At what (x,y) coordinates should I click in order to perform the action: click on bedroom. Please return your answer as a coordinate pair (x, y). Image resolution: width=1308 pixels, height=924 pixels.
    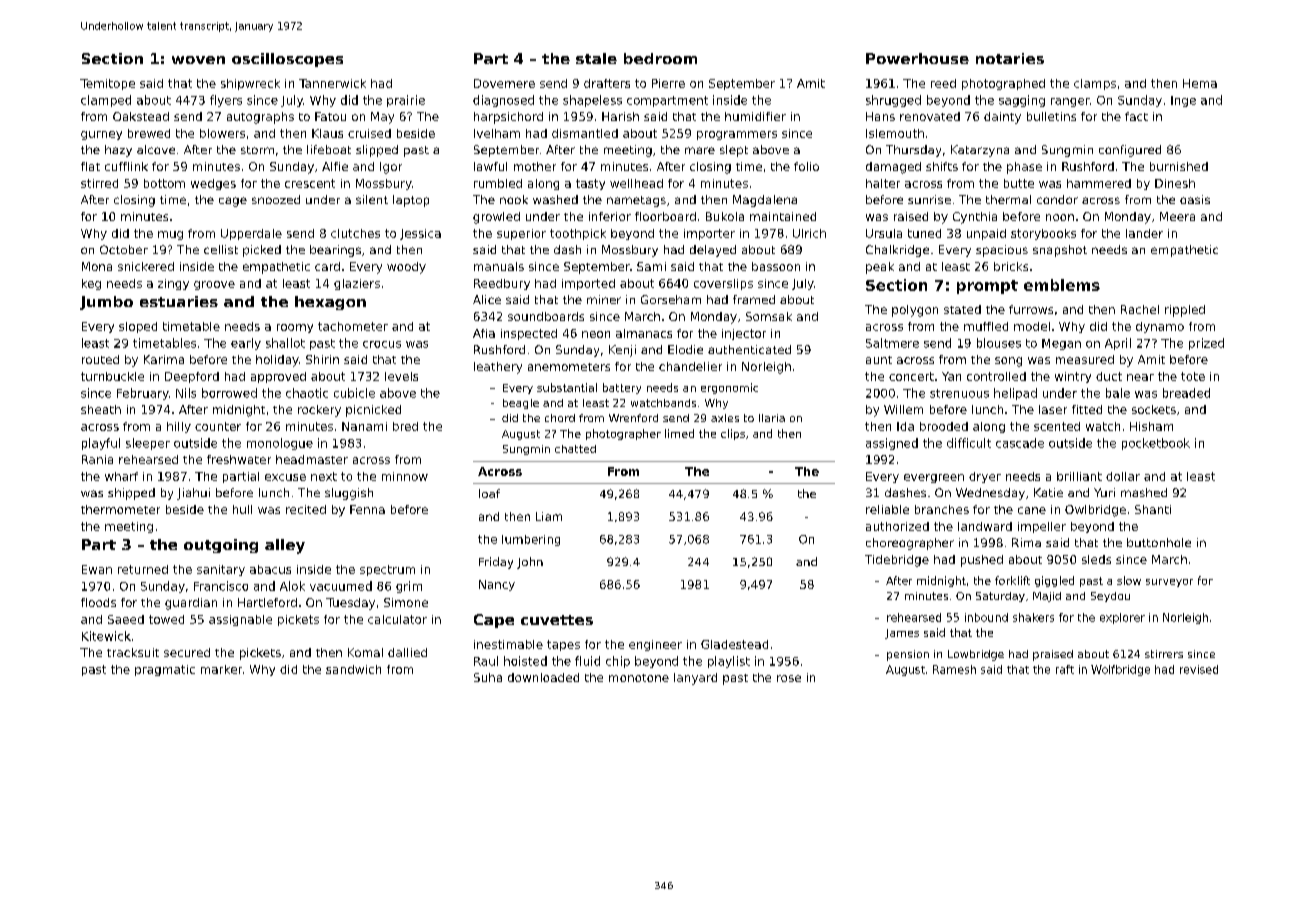
    Looking at the image, I should click on (660, 58).
